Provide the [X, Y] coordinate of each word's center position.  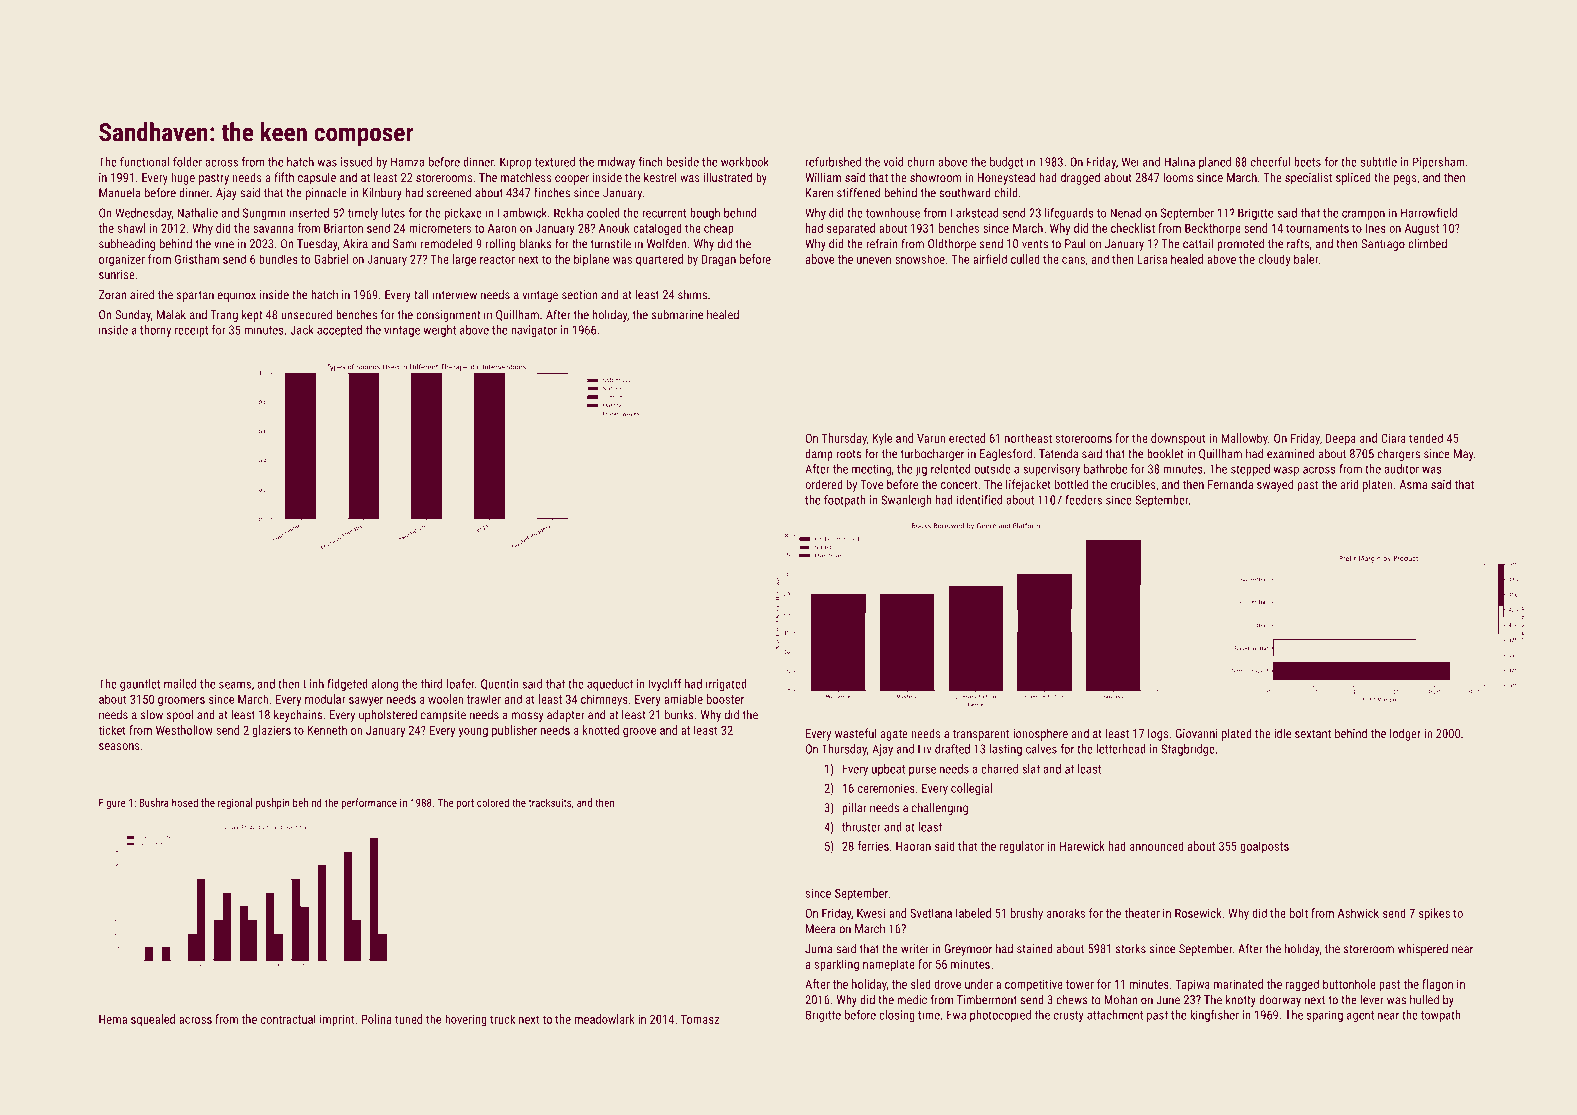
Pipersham [1439, 163]
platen [1378, 485]
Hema [113, 1019]
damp [819, 455]
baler [1306, 259]
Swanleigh [906, 501]
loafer [461, 684]
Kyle [882, 439]
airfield [990, 259]
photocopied [1000, 1016]
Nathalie [197, 213]
